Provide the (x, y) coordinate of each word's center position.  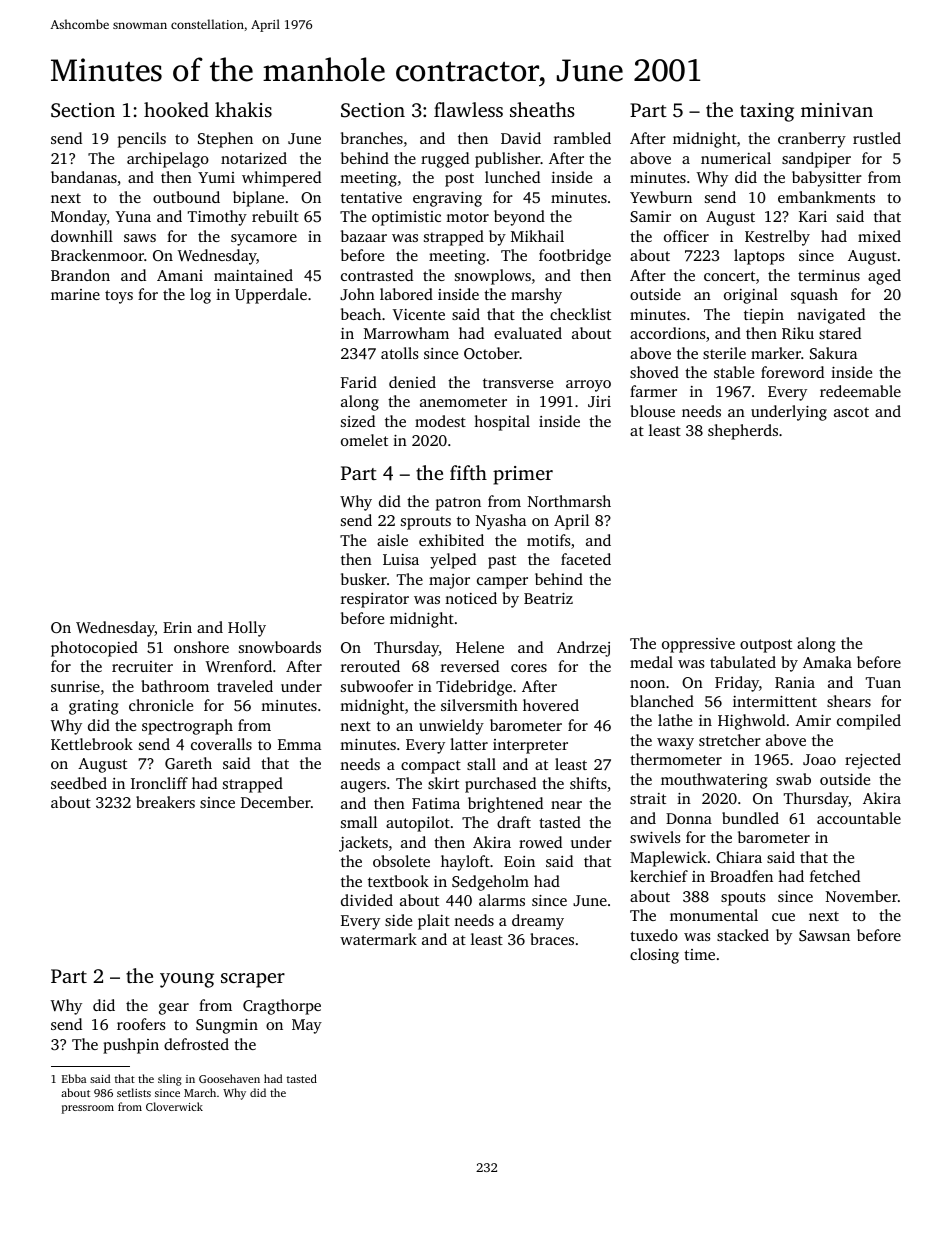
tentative (371, 197)
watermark (378, 939)
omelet (364, 440)
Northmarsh (569, 501)
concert (729, 276)
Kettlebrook (92, 744)
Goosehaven (229, 1078)
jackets (363, 844)
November (862, 896)
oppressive (698, 645)
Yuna (133, 216)
